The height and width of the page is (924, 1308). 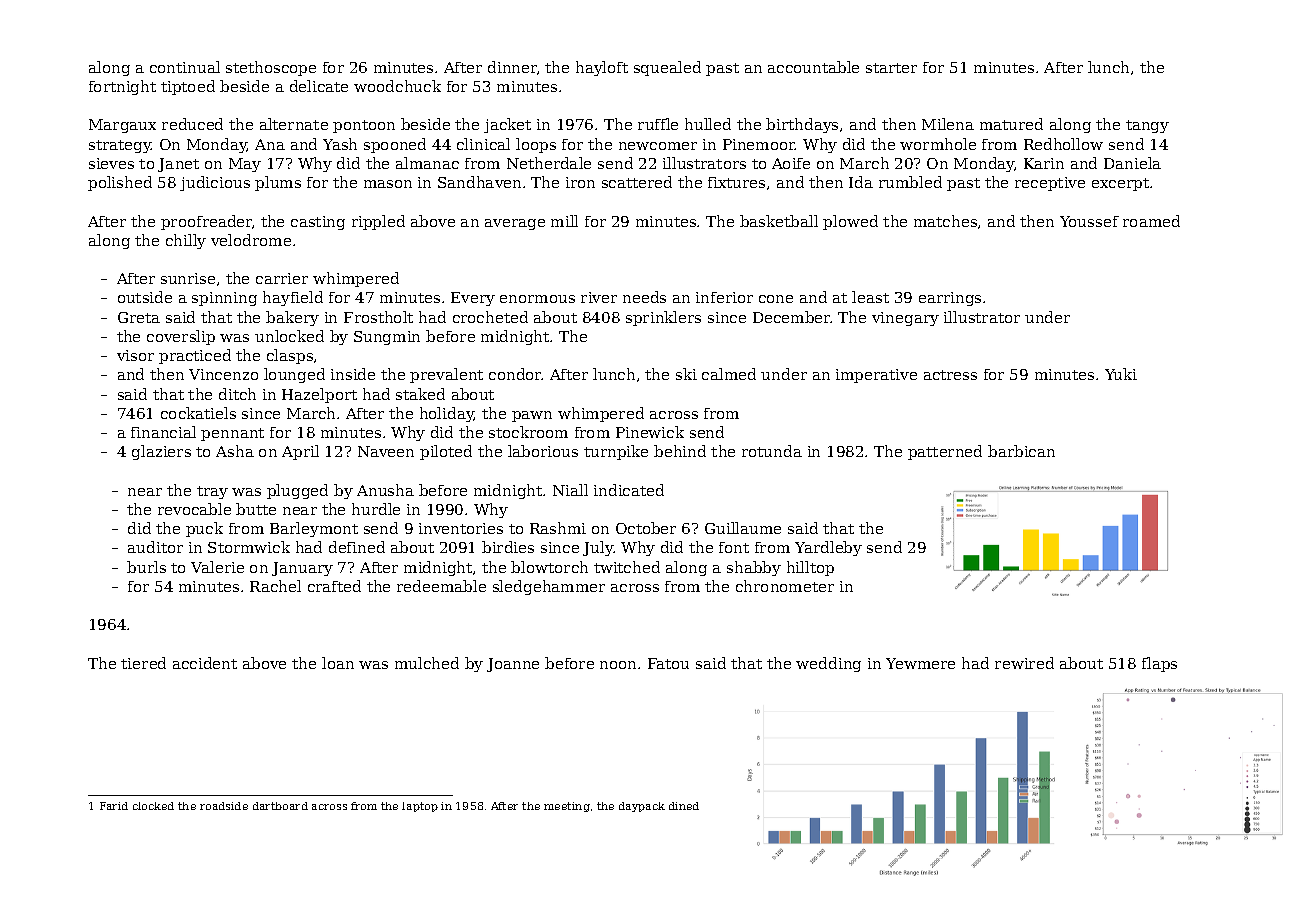 What do you see at coordinates (627, 567) in the page?
I see `twitched` at bounding box center [627, 567].
